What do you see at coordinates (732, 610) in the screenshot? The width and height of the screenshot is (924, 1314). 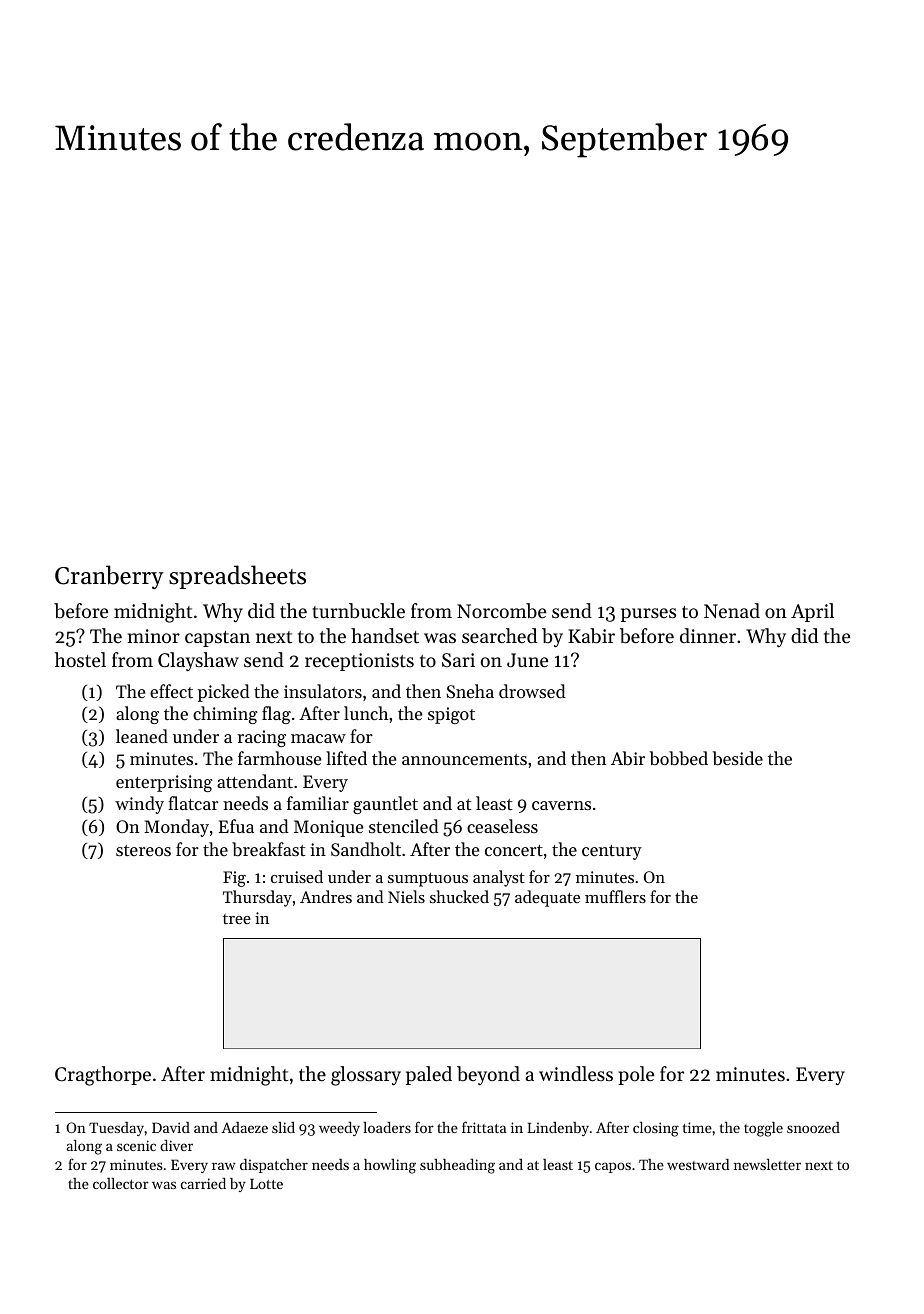 I see `Nenad` at bounding box center [732, 610].
